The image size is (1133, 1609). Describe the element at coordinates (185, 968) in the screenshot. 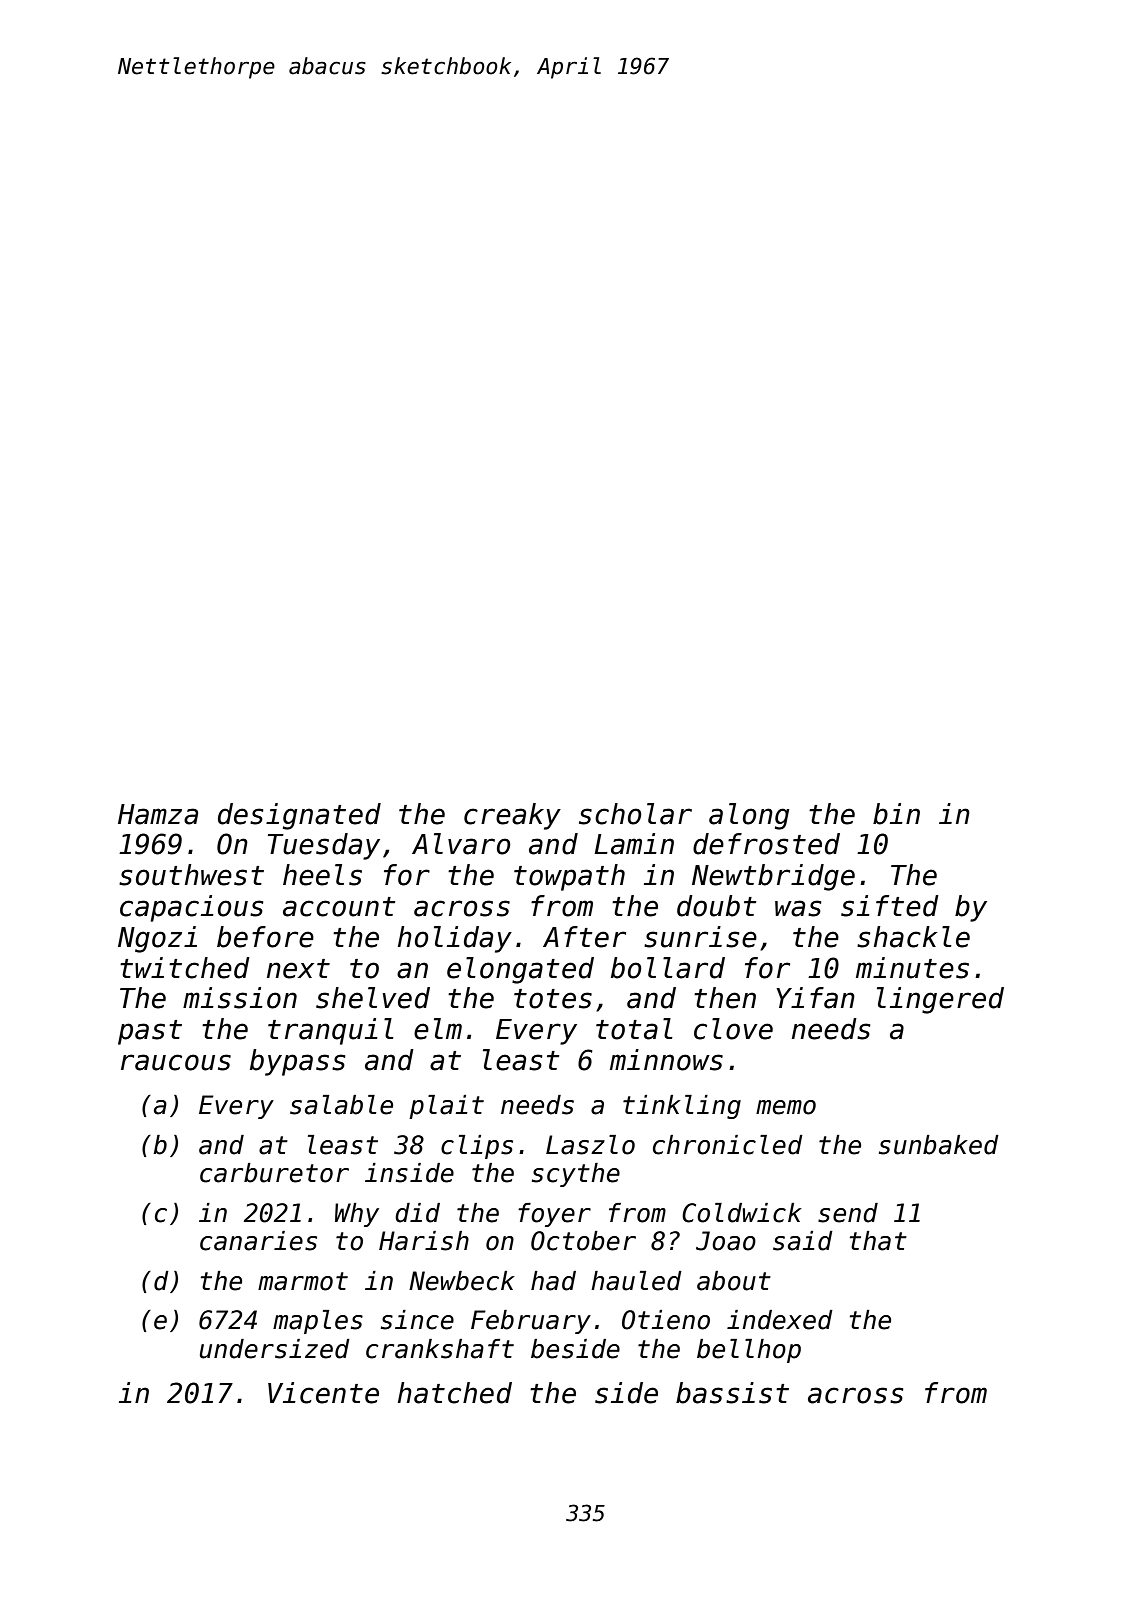

I see `twitched` at that location.
